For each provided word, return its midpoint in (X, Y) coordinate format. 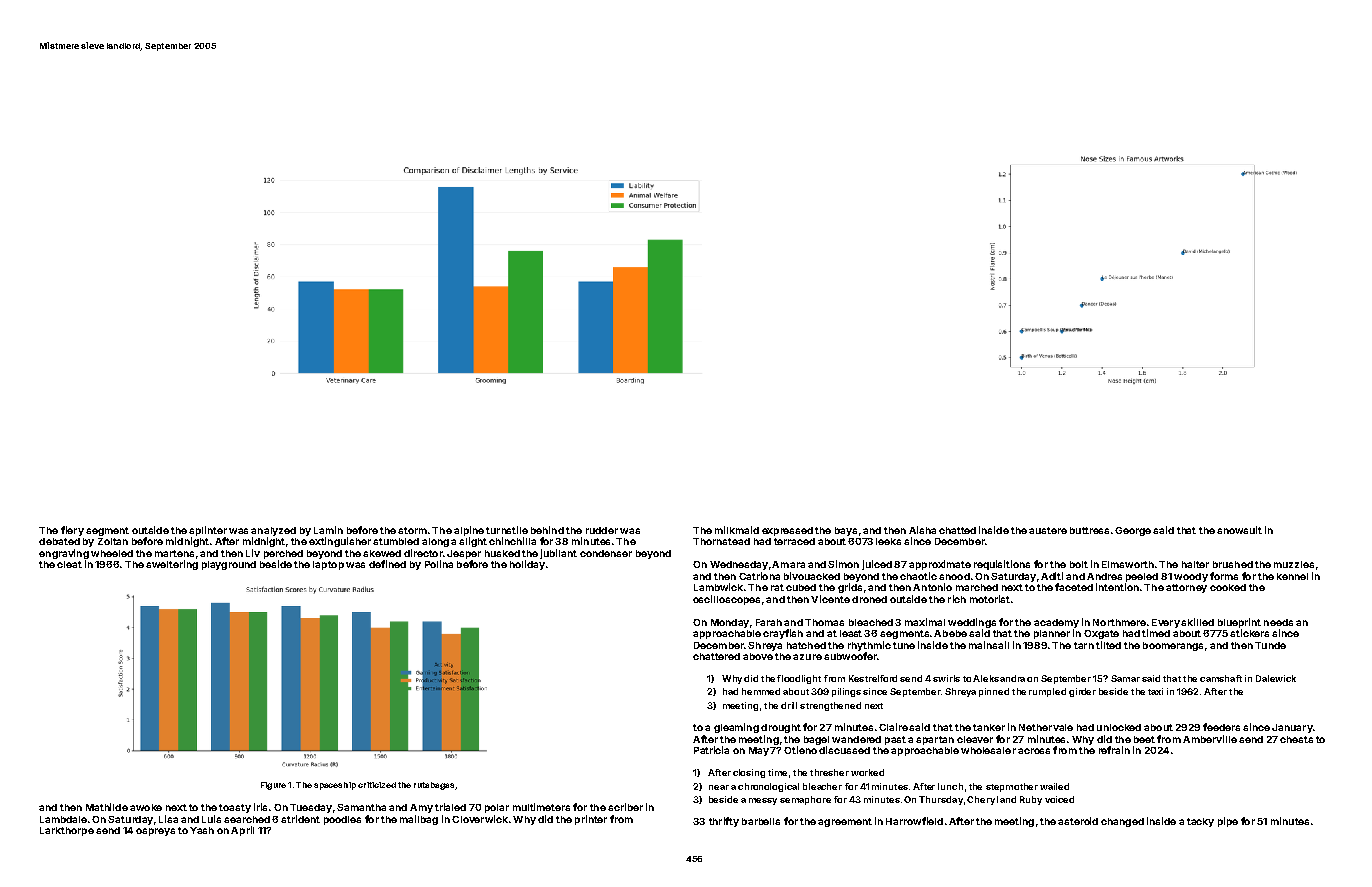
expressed (787, 531)
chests (1296, 739)
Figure (273, 786)
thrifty (724, 822)
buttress (1089, 530)
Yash (202, 830)
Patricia (711, 750)
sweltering (172, 565)
